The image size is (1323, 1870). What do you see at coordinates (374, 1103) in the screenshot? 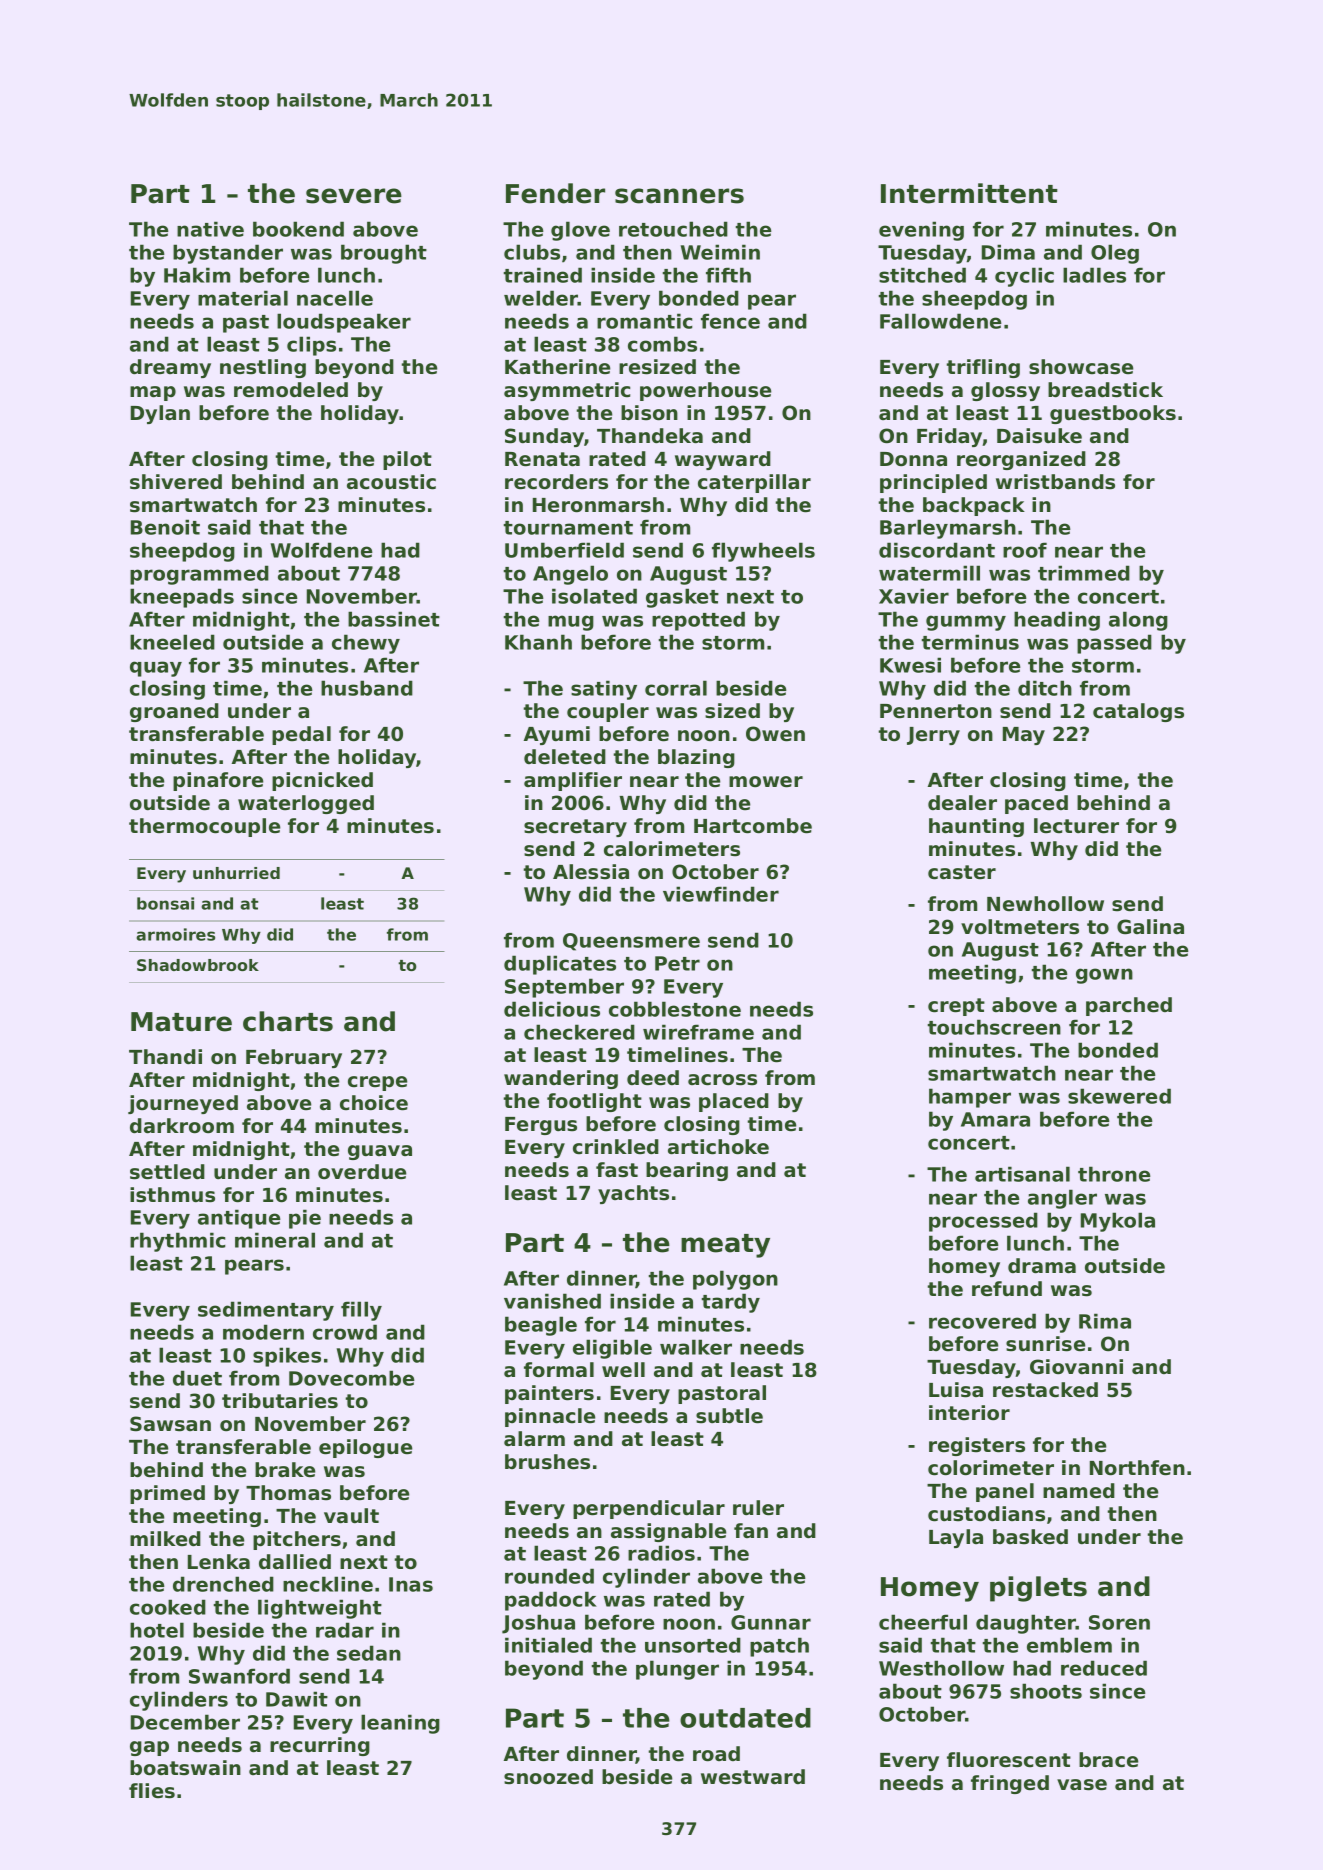
I see `choice` at bounding box center [374, 1103].
